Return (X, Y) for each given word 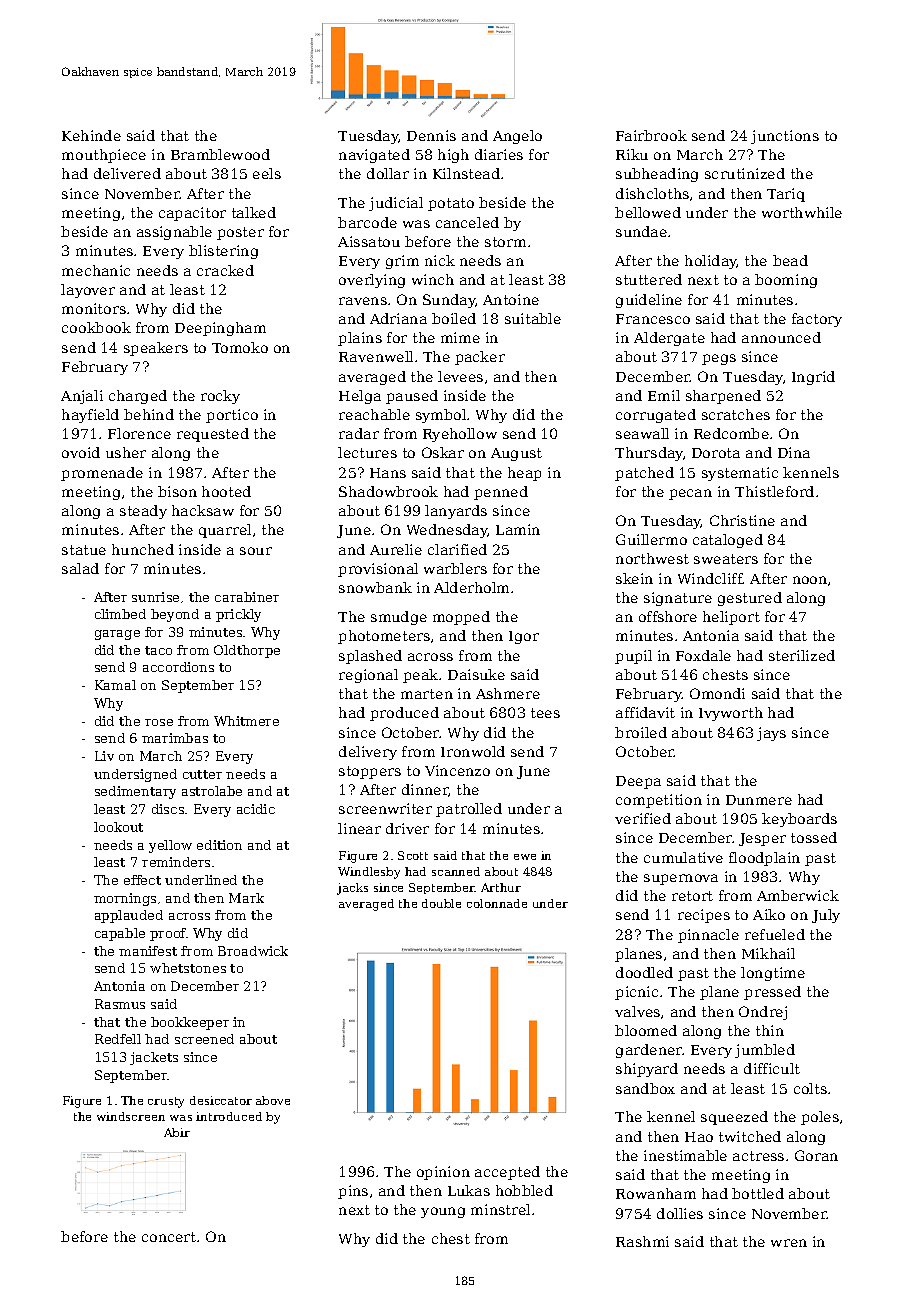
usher (126, 452)
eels (267, 173)
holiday (711, 262)
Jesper (762, 839)
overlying (372, 281)
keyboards (799, 820)
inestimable (685, 1155)
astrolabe (212, 791)
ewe (525, 857)
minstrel (500, 1209)
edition (219, 845)
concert (169, 1237)
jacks (352, 889)
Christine (742, 520)
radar (359, 433)
